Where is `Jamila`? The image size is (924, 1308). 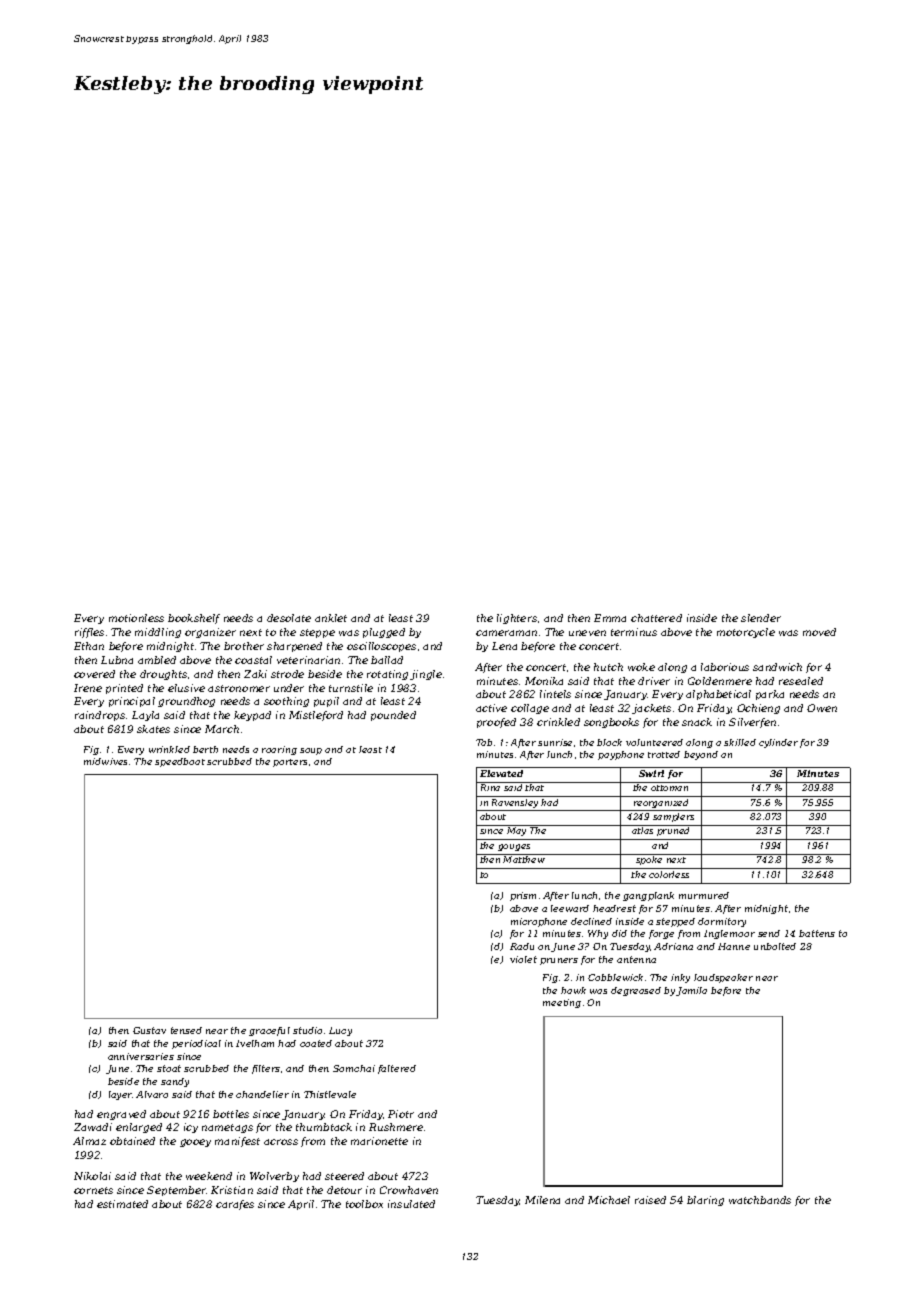 Jamila is located at coordinates (691, 991).
